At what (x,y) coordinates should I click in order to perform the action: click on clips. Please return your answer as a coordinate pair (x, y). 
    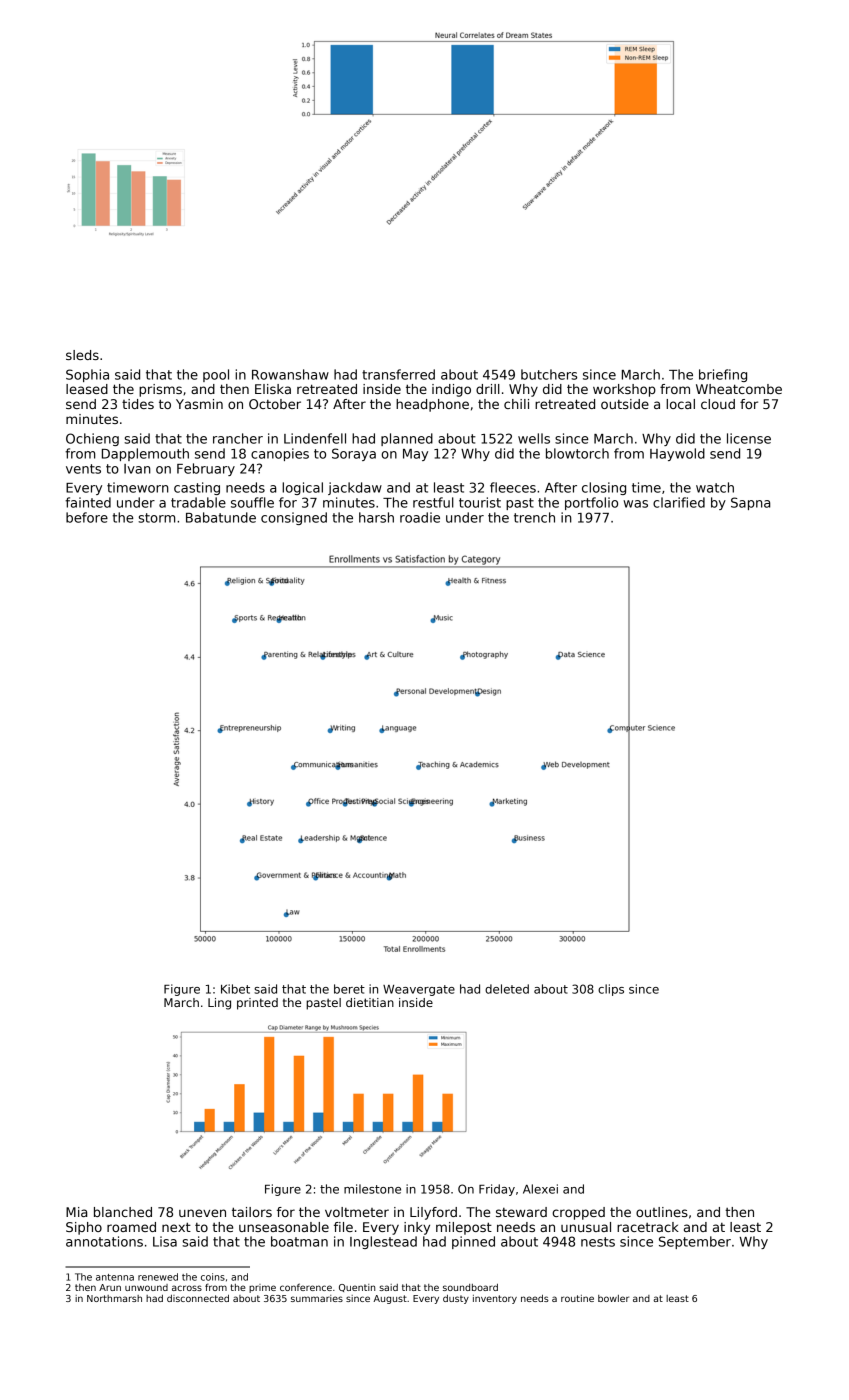
    Looking at the image, I should click on (611, 990).
